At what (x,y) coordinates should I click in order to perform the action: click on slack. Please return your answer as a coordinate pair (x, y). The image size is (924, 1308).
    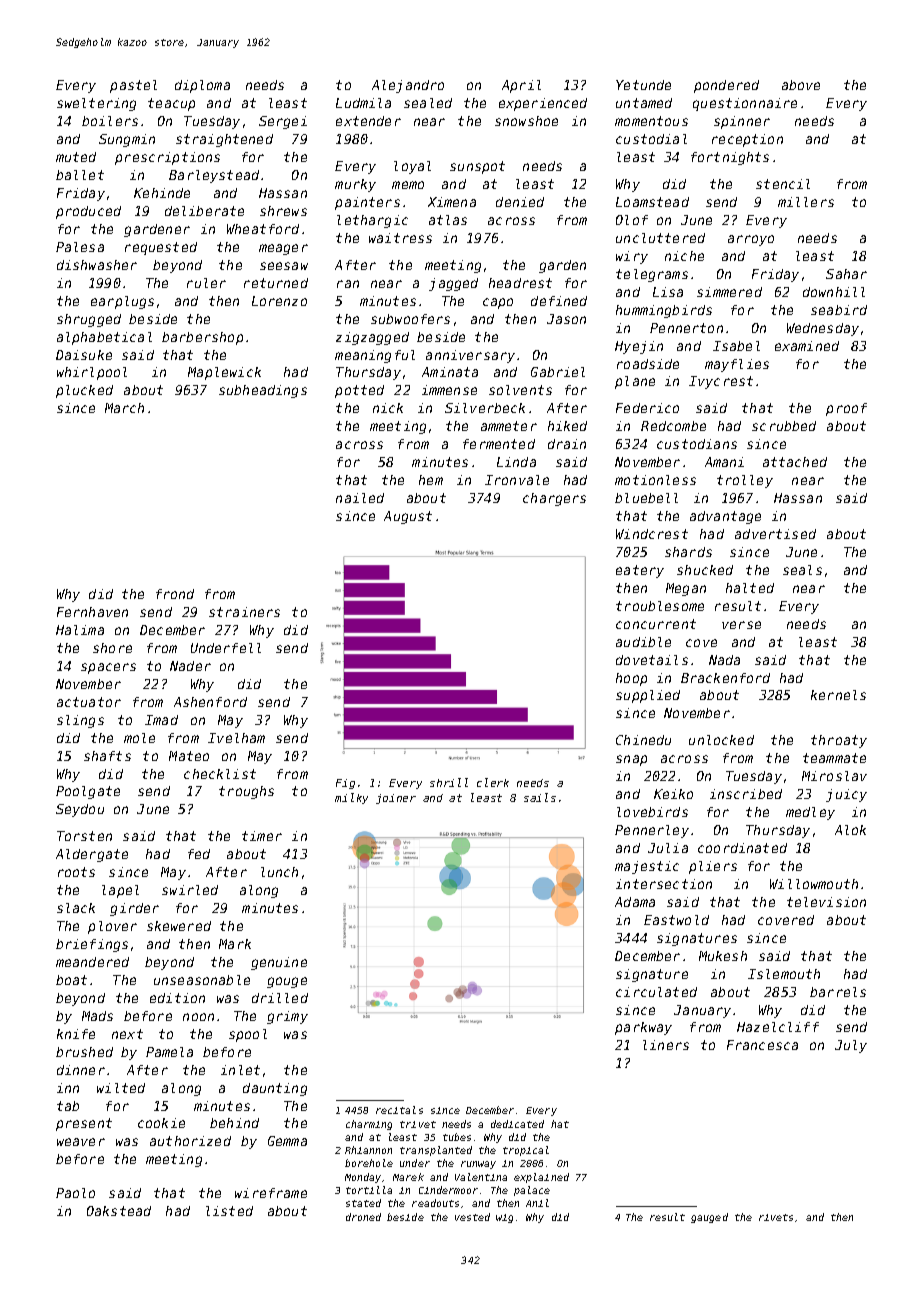
    Looking at the image, I should click on (76, 908).
